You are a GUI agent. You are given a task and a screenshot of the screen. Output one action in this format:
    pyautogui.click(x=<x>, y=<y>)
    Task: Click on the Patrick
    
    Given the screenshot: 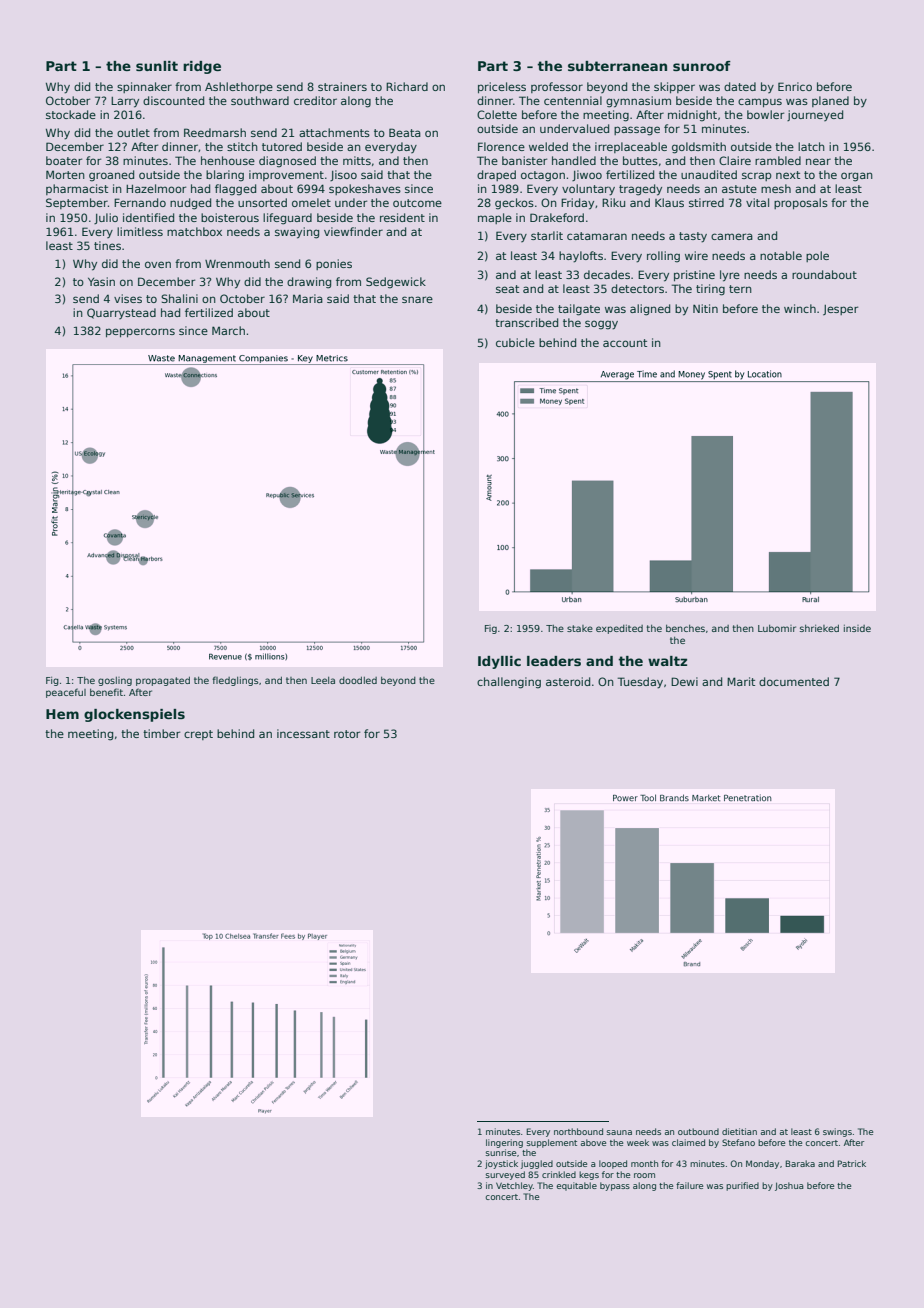 What is the action you would take?
    pyautogui.click(x=851, y=1163)
